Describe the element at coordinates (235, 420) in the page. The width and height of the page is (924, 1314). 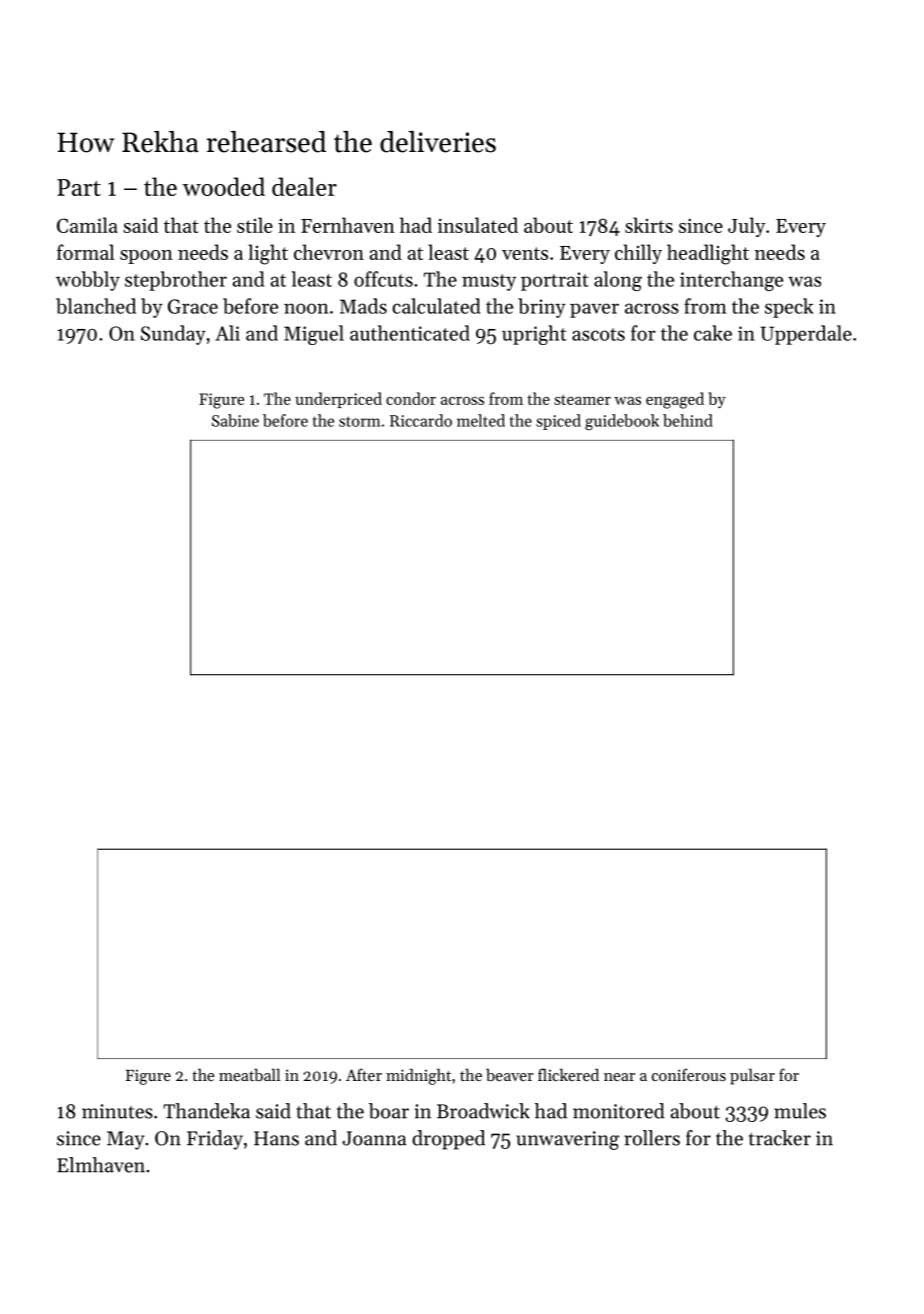
I see `Sabine` at that location.
